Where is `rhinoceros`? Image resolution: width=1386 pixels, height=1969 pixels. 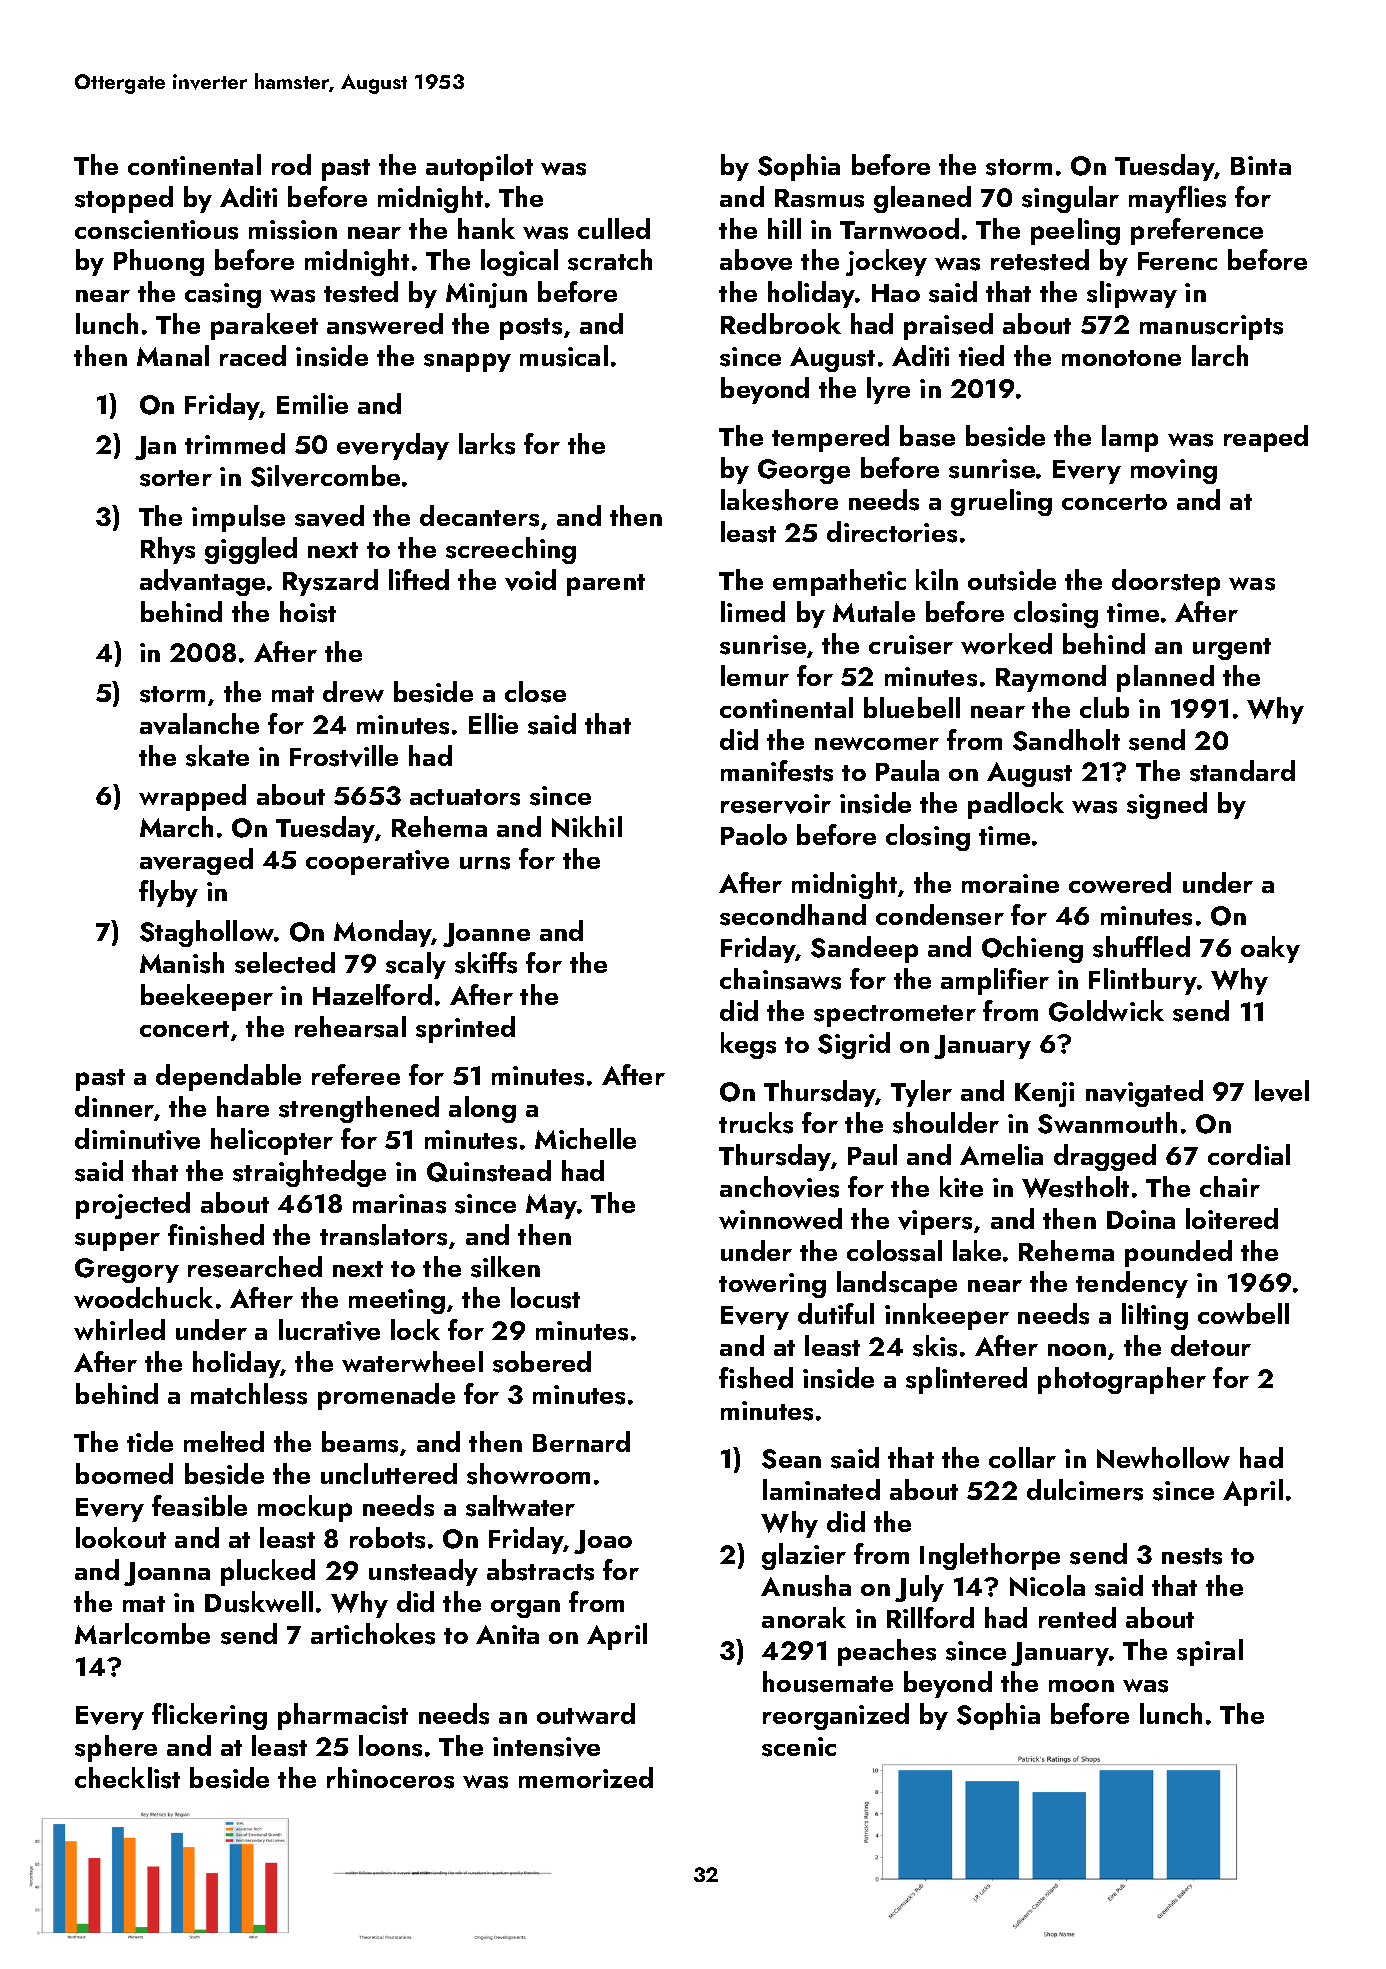 rhinoceros is located at coordinates (390, 1778).
